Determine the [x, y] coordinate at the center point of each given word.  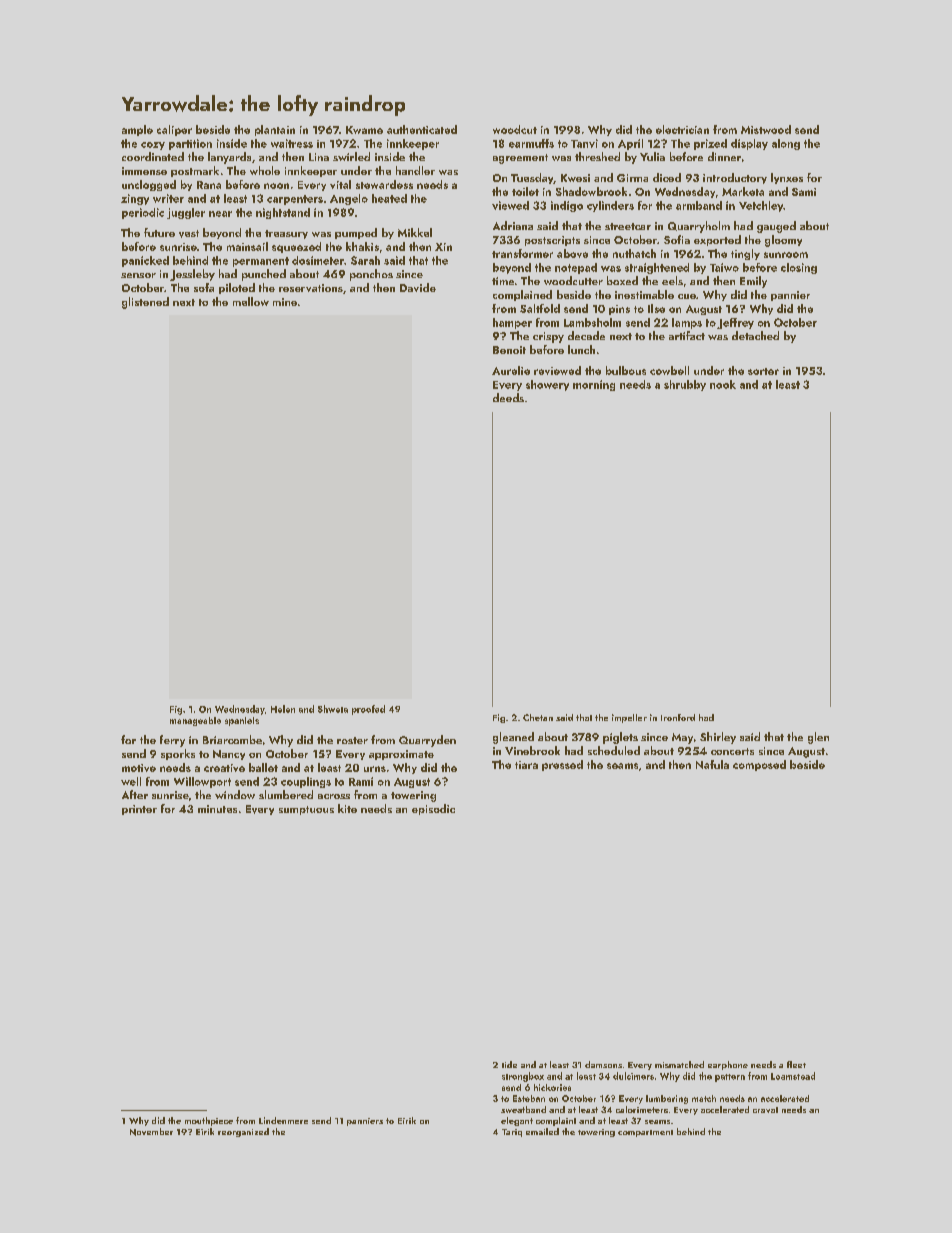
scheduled [614, 750]
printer [139, 810]
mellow [251, 301]
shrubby [685, 385]
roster [352, 740]
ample [137, 130]
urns [375, 769]
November [151, 1132]
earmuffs [531, 143]
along [786, 144]
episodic [433, 809]
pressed [562, 765]
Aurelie [511, 370]
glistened [145, 303]
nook [723, 384]
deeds [508, 397]
